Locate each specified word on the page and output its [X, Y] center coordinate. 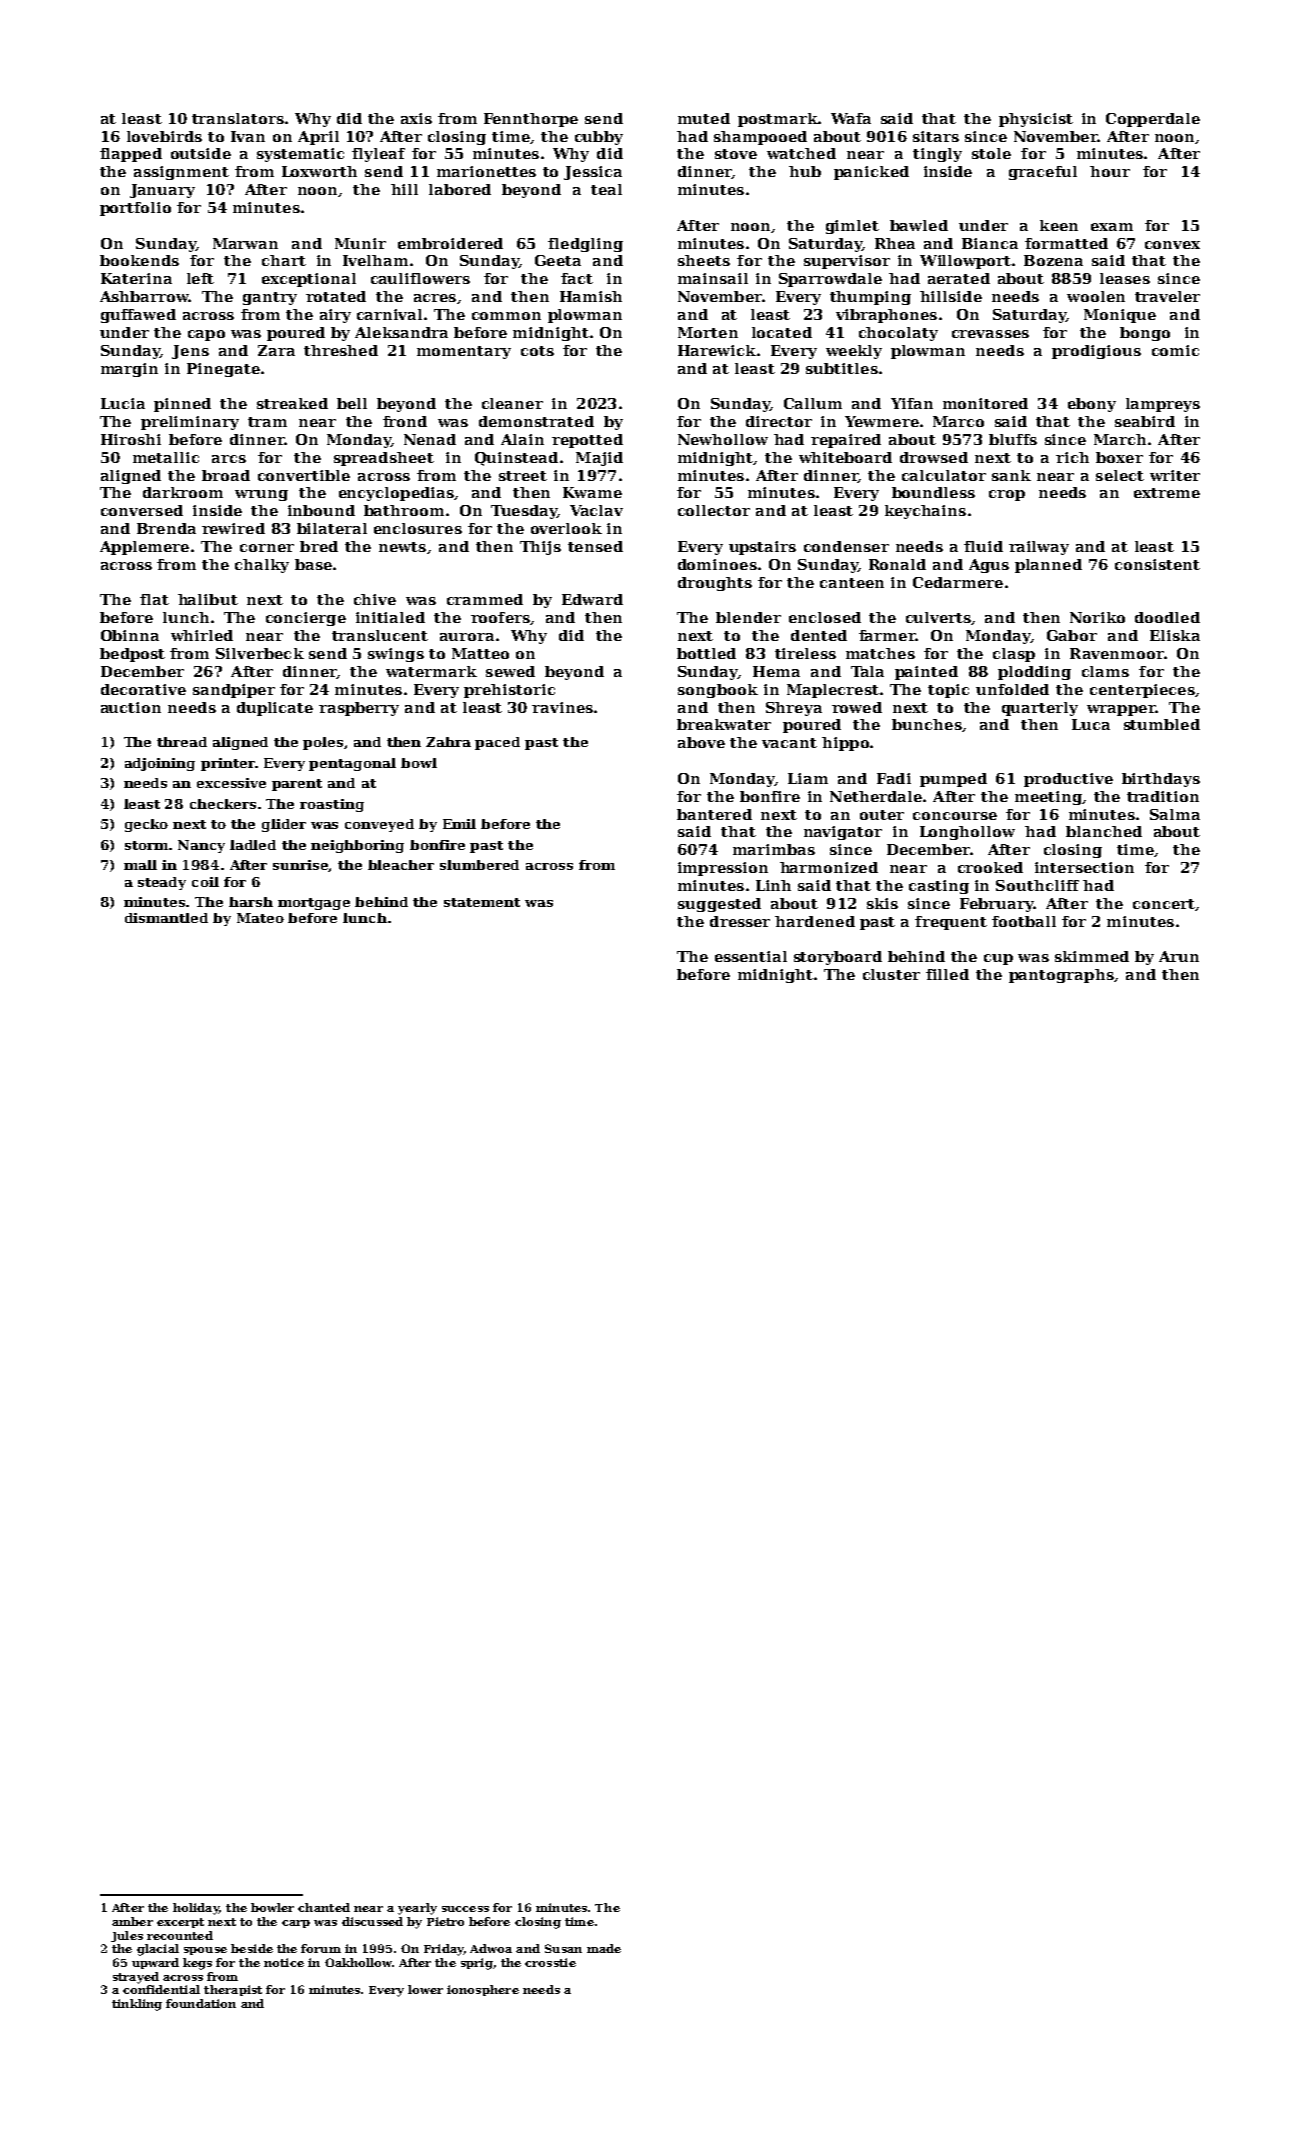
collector [714, 510]
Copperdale [1153, 120]
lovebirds [164, 136]
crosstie [550, 1962]
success [465, 1909]
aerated [959, 278]
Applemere [144, 548]
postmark [778, 120]
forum [321, 1948]
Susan [563, 1948]
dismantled [166, 918]
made [604, 1948]
